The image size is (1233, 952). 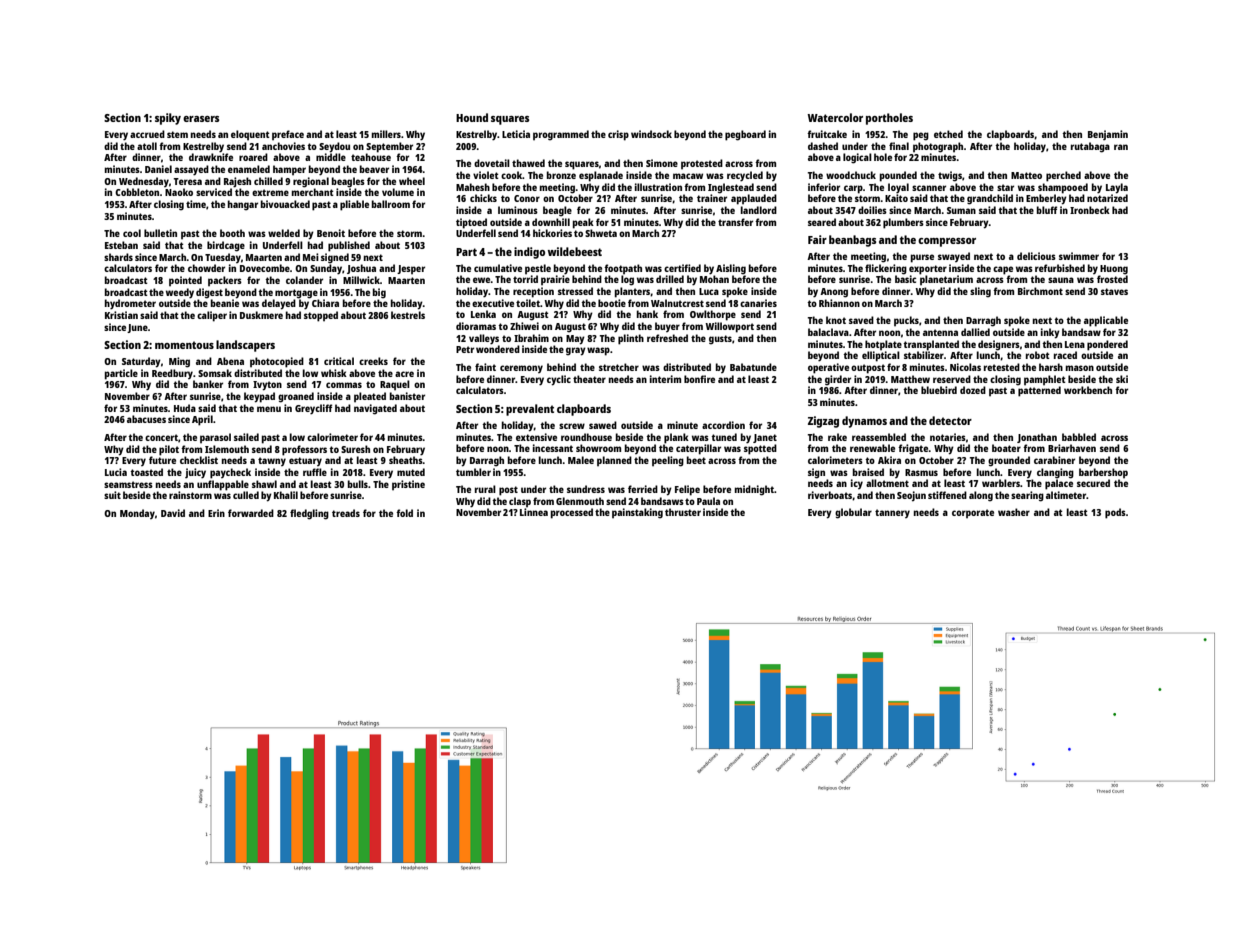 What do you see at coordinates (173, 513) in the screenshot?
I see `David` at bounding box center [173, 513].
